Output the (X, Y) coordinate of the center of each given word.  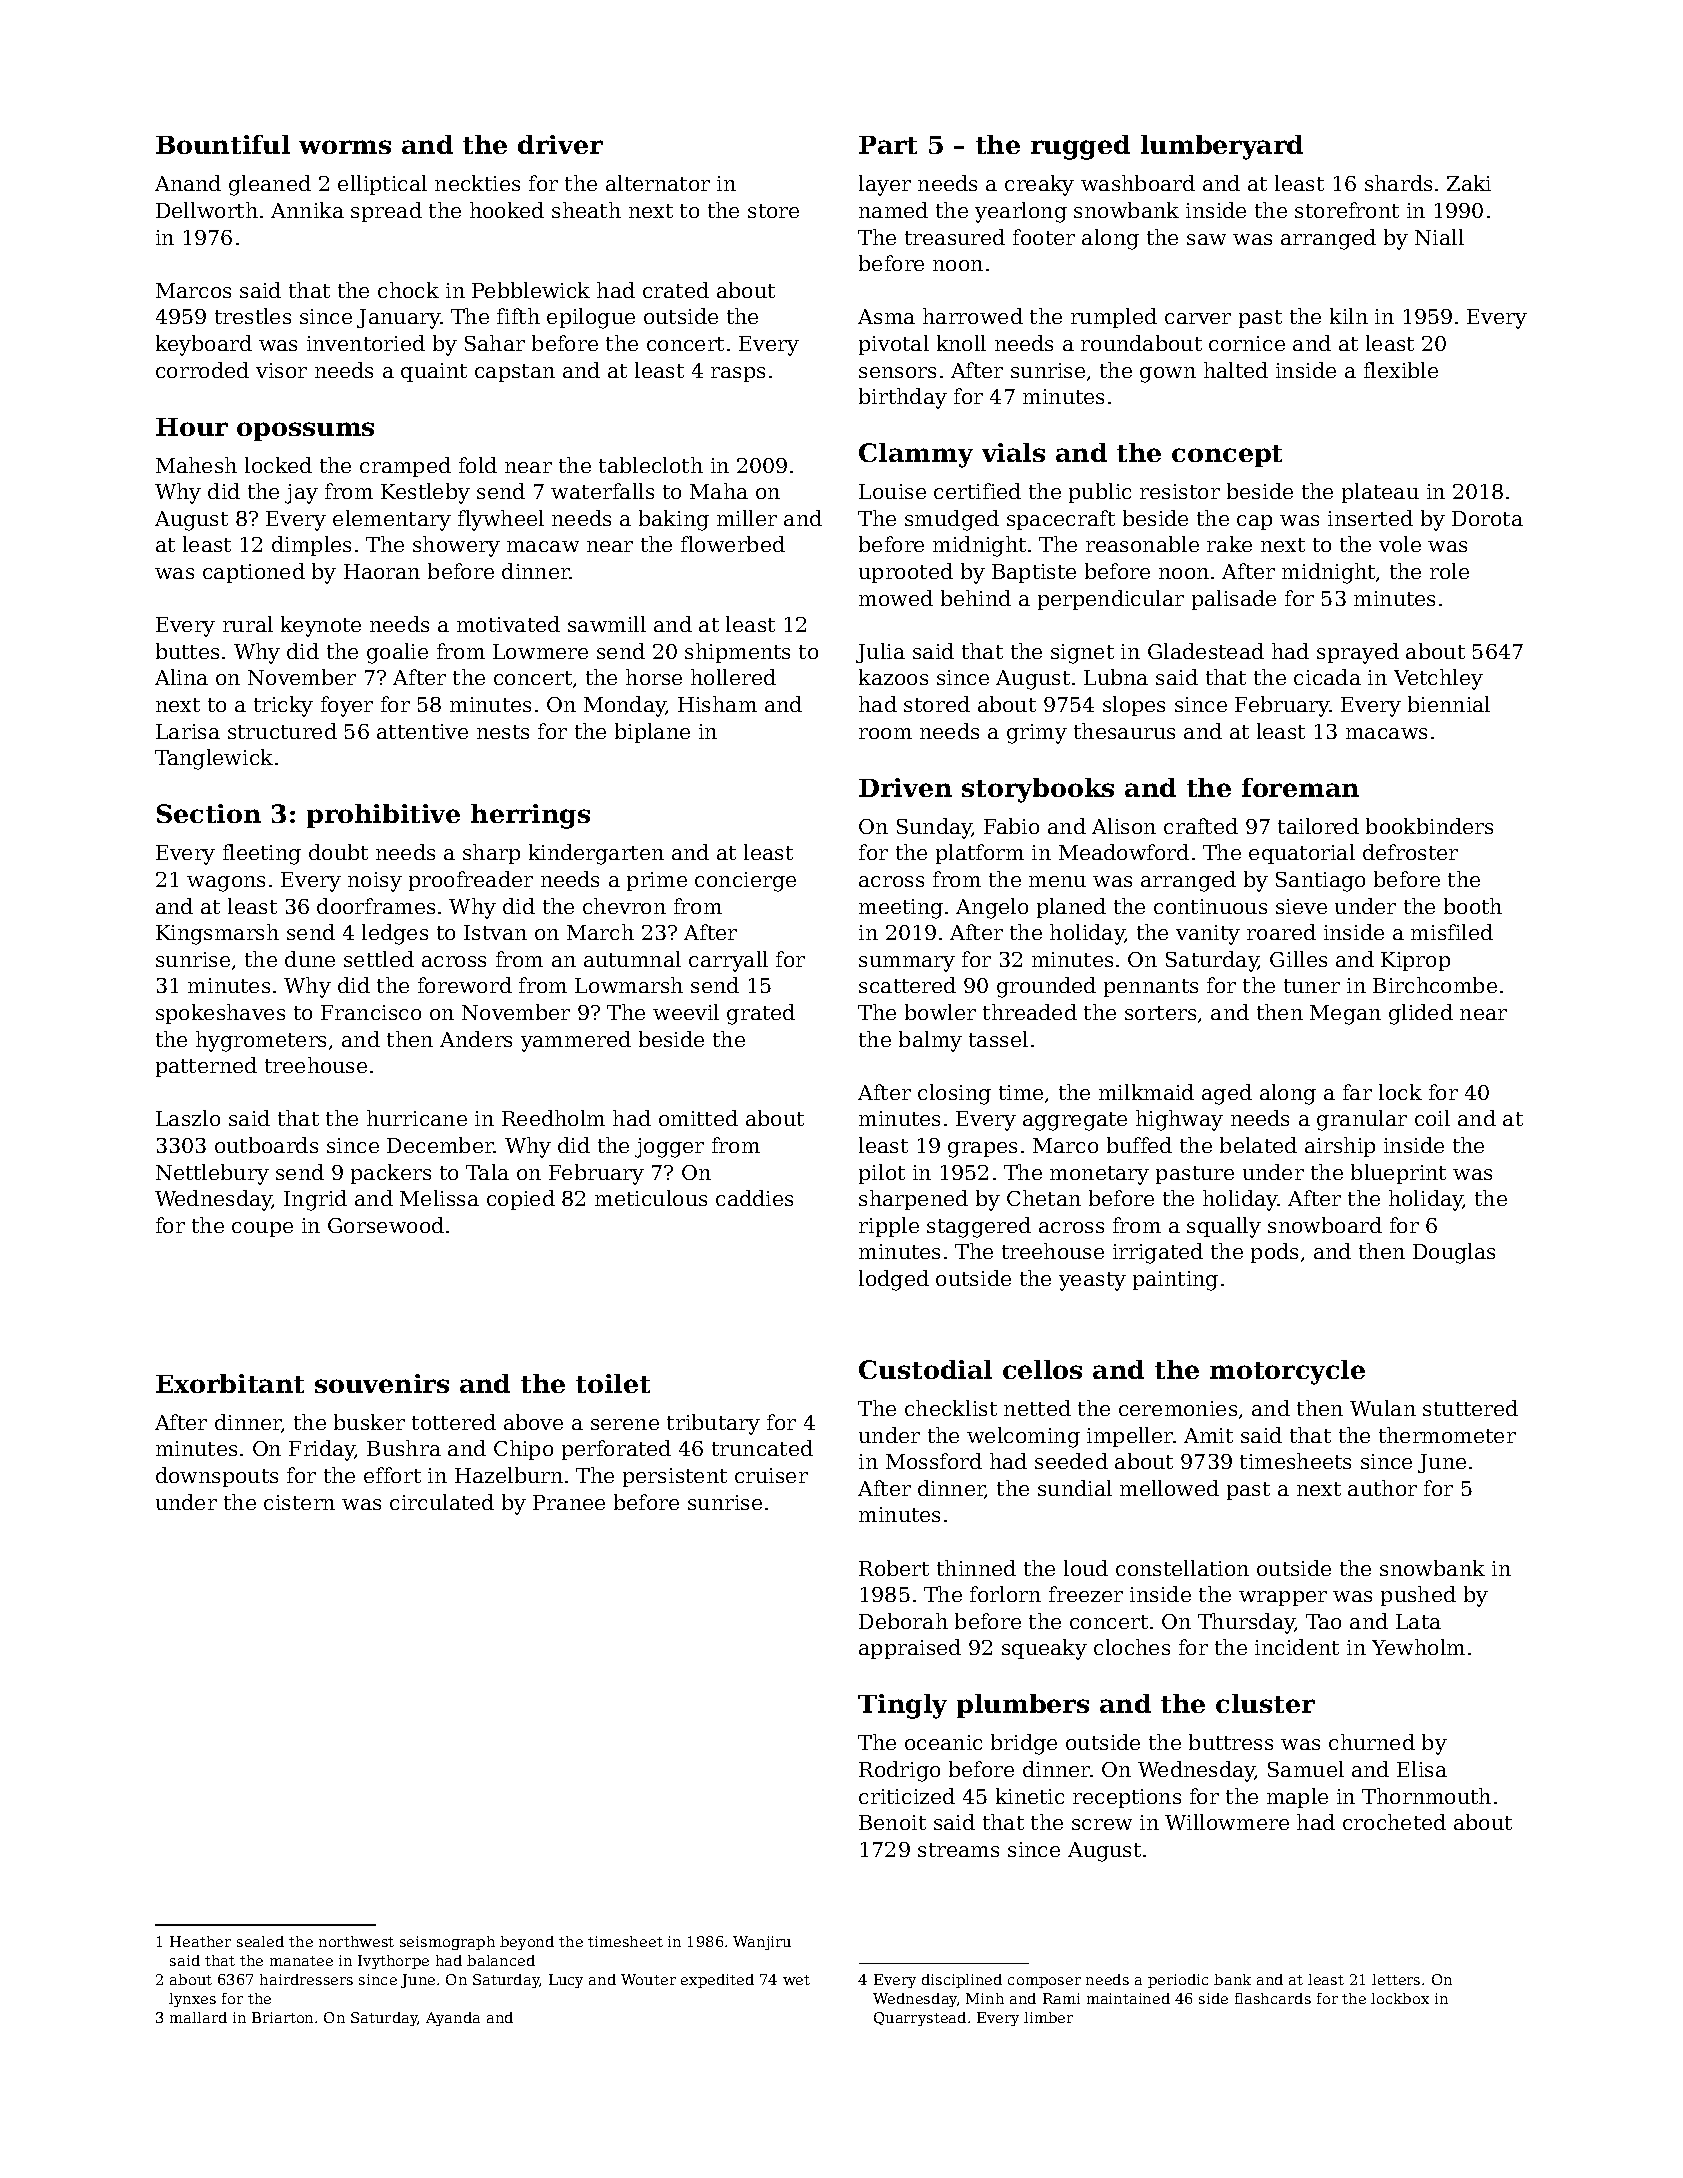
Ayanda (453, 2019)
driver (560, 144)
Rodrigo (899, 1771)
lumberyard (1222, 147)
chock (408, 290)
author (1382, 1488)
